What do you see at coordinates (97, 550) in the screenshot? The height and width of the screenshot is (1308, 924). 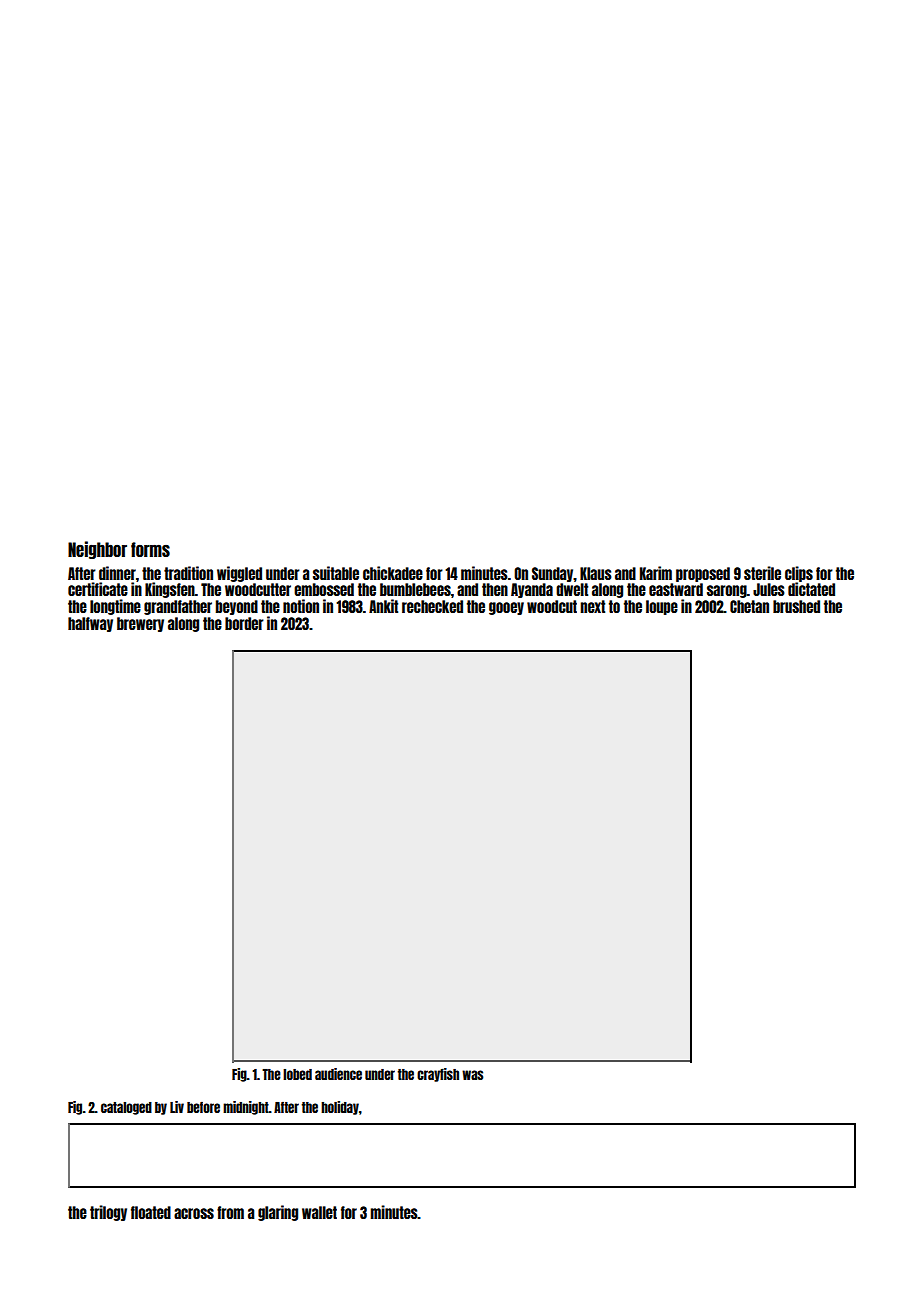 I see `Neighbor` at bounding box center [97, 550].
